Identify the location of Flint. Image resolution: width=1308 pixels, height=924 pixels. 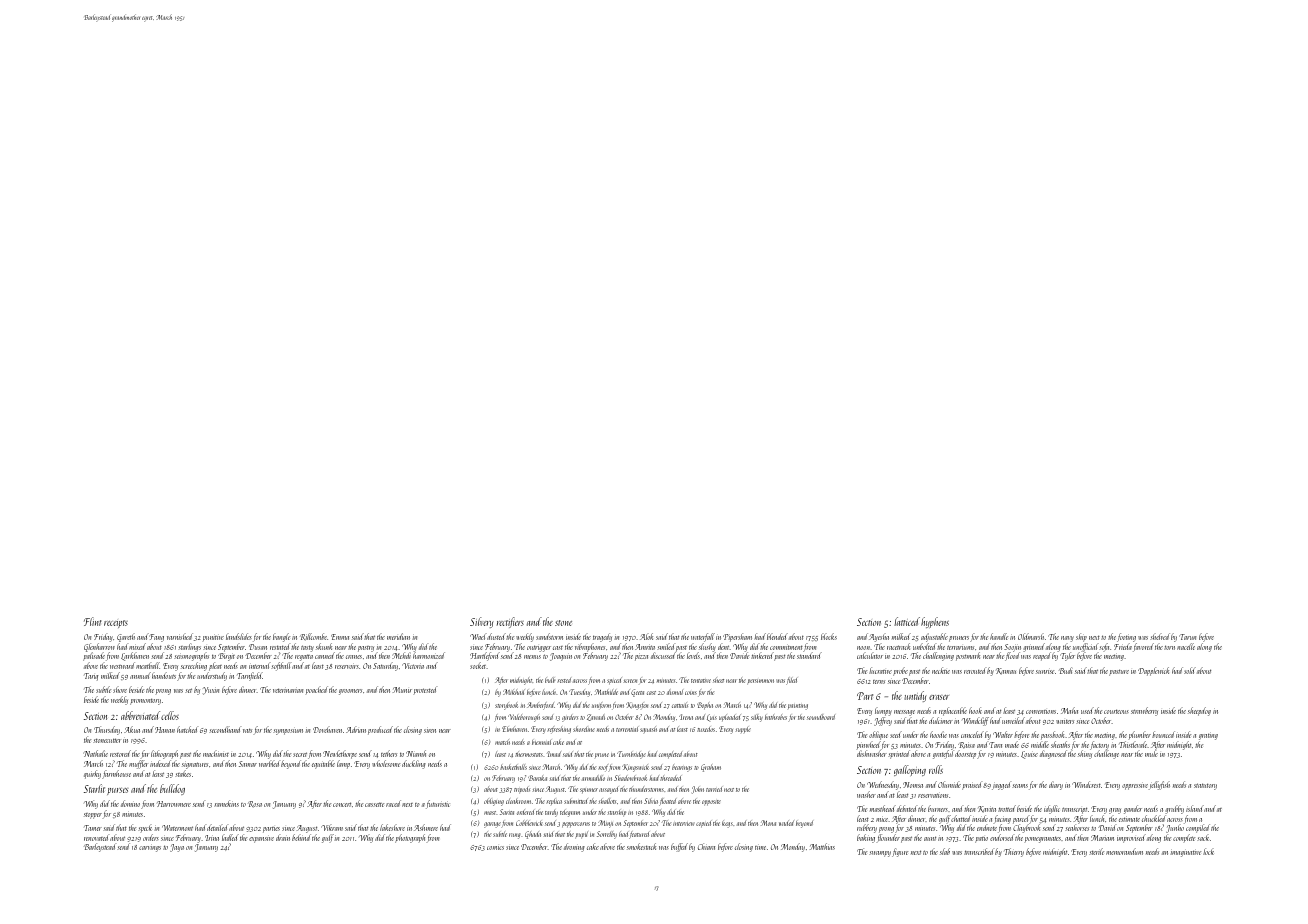
(92, 621).
